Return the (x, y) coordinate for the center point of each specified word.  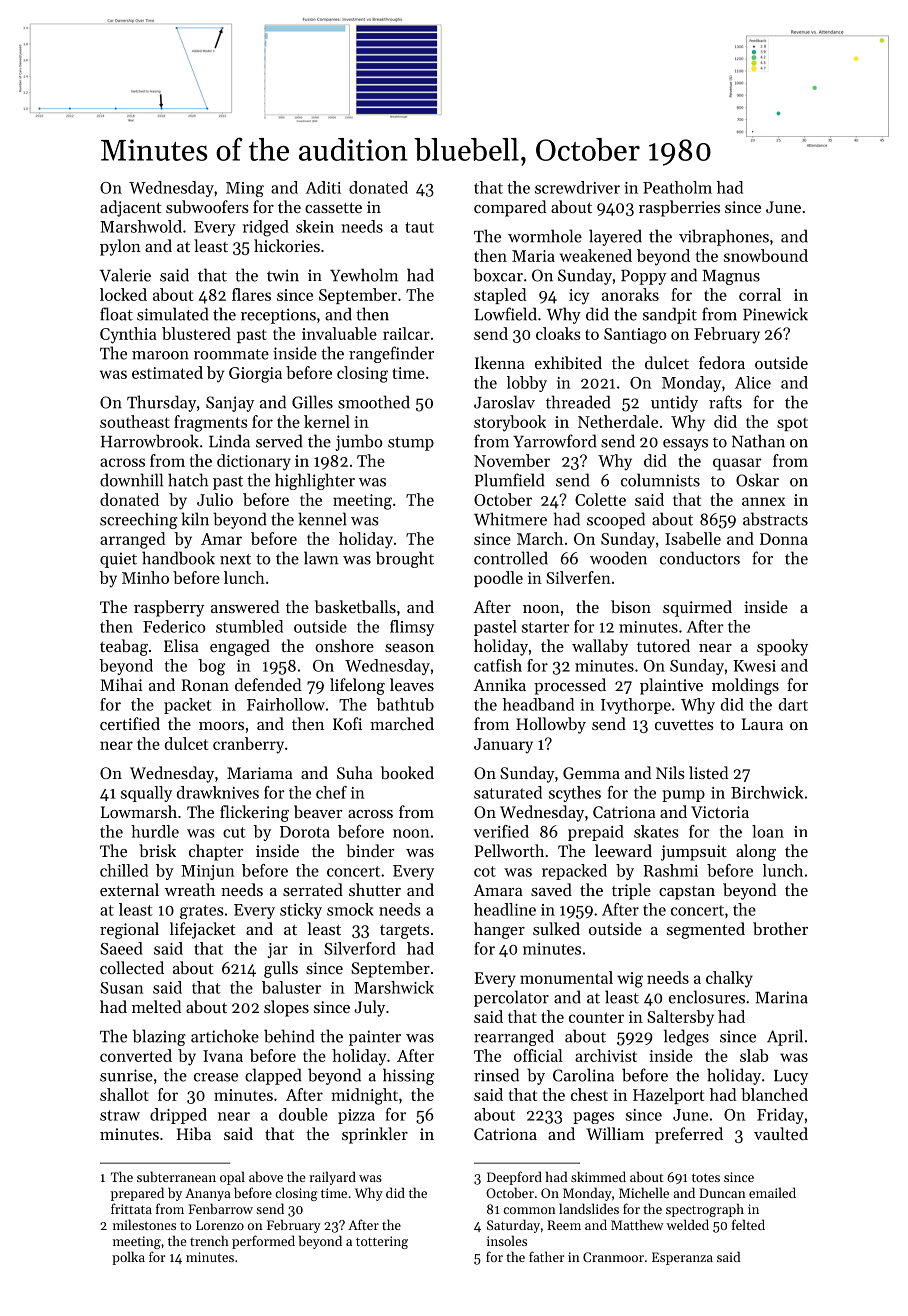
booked (407, 772)
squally (146, 794)
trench (209, 1240)
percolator (511, 998)
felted (748, 1224)
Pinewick (775, 314)
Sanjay (230, 404)
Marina (781, 997)
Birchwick (767, 792)
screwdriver (577, 187)
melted (157, 1006)
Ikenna (500, 362)
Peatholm (677, 187)
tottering (382, 1242)
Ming (245, 189)
